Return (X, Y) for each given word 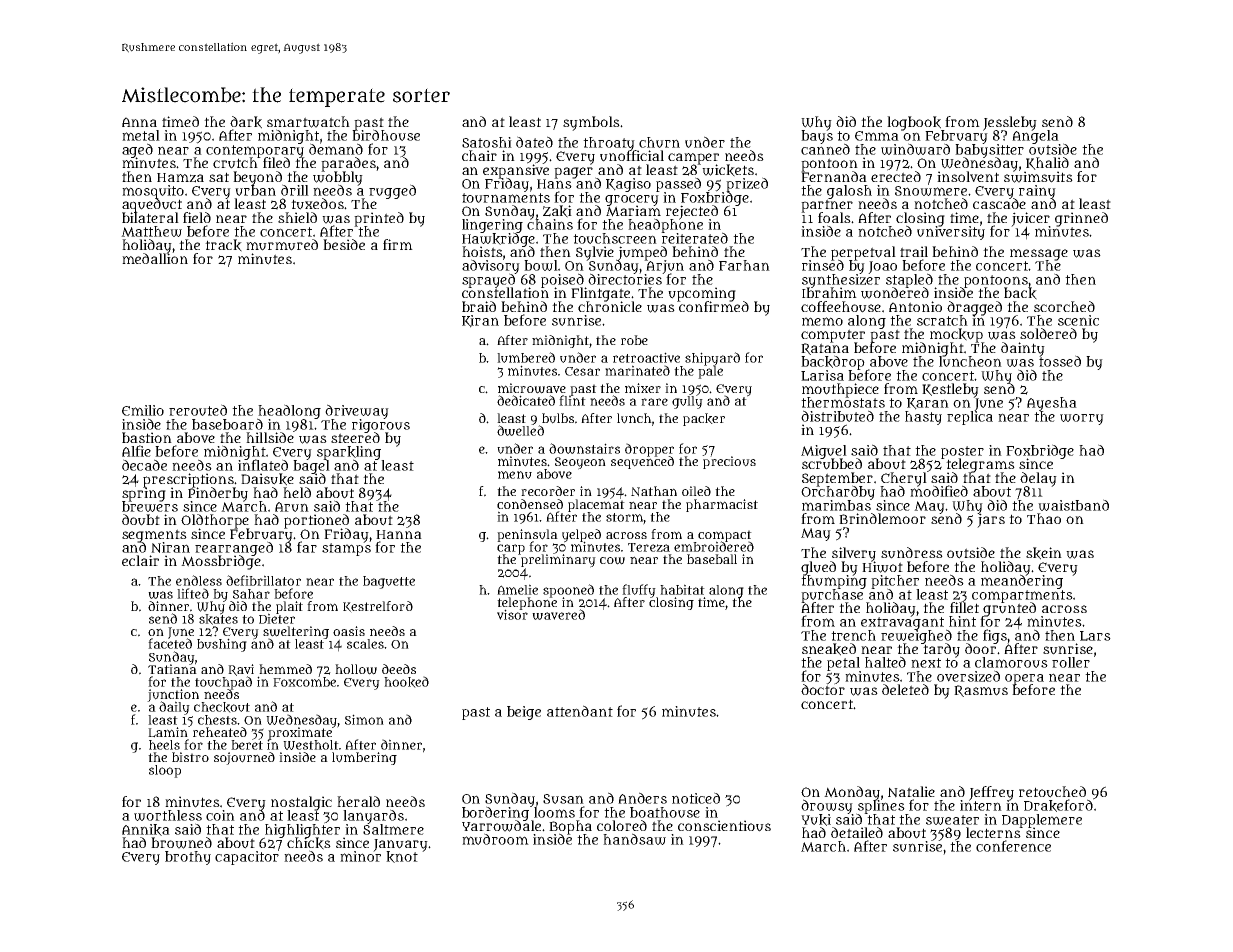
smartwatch (308, 122)
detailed (857, 832)
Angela (1035, 137)
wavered (558, 614)
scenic (1078, 320)
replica (970, 418)
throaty (610, 144)
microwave (532, 388)
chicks (309, 844)
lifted (193, 593)
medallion (155, 258)
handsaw (634, 839)
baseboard (227, 424)
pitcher (895, 582)
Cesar (582, 371)
